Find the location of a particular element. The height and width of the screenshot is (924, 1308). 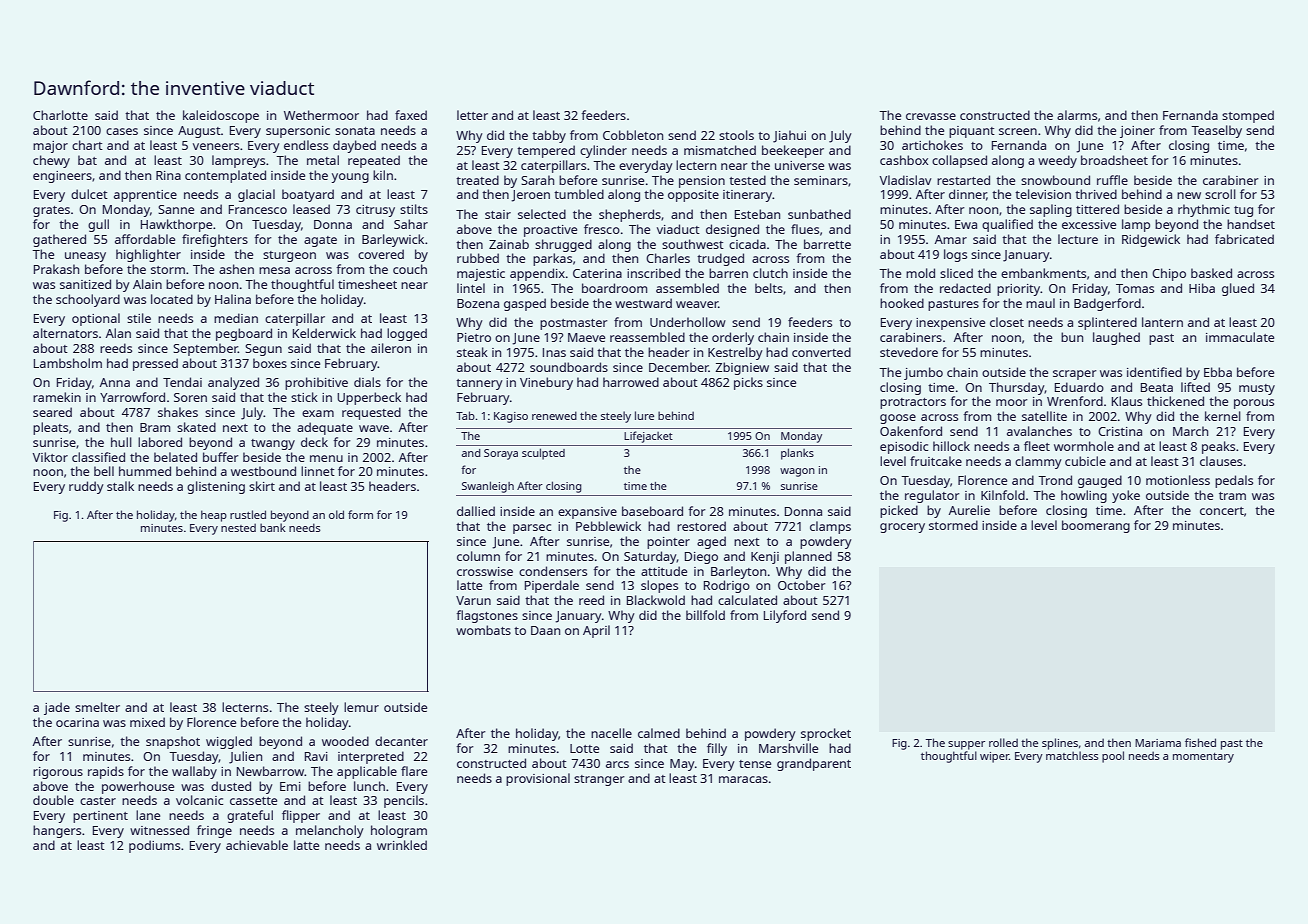

Lilyford is located at coordinates (785, 616).
